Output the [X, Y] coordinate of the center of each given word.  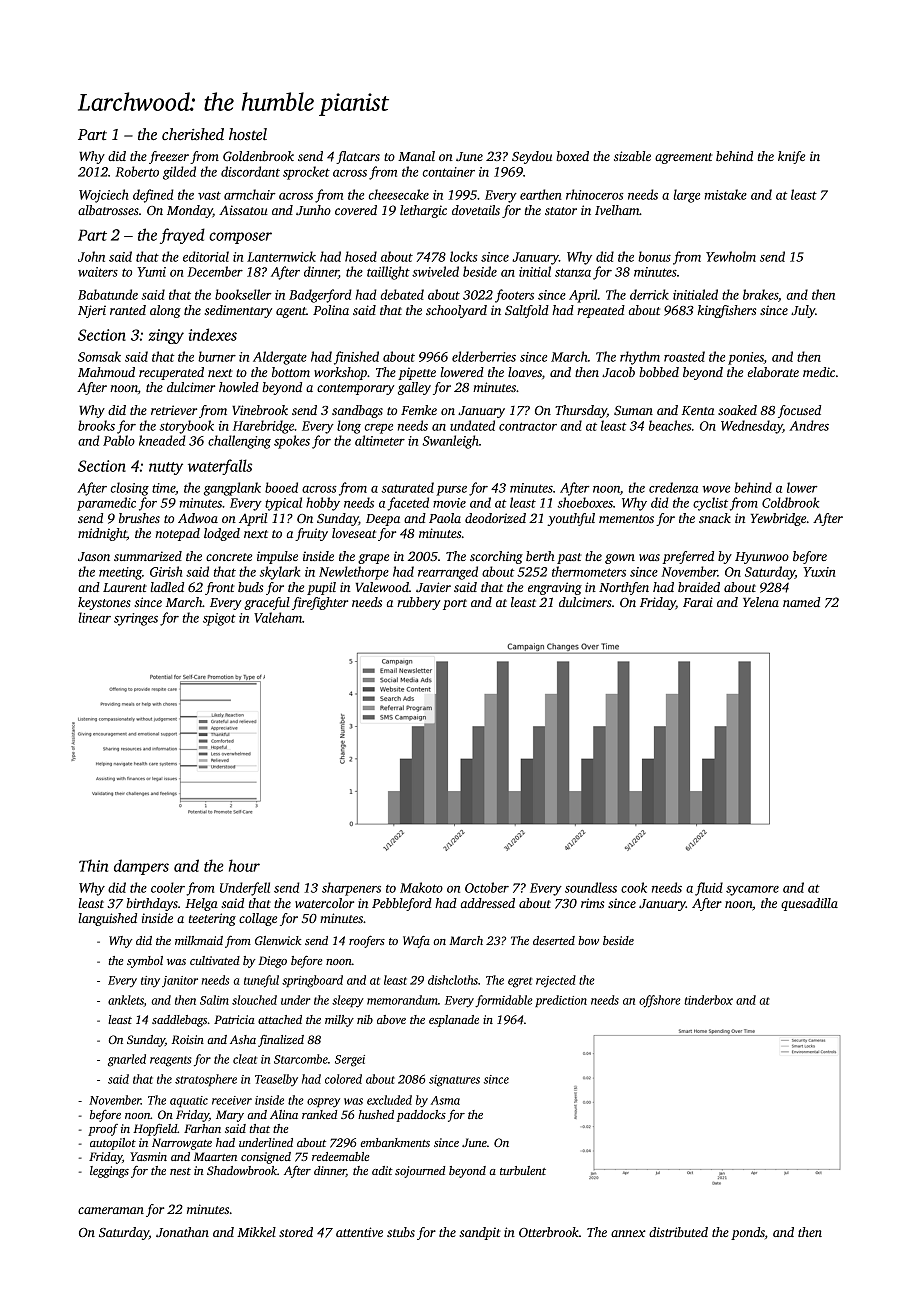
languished [107, 919]
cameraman [111, 1210]
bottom [291, 372]
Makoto [421, 887]
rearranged [448, 573]
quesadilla [809, 904]
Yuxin [820, 572]
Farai [698, 602]
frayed [182, 236]
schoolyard [456, 311]
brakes [760, 294]
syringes [136, 619]
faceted [408, 504]
